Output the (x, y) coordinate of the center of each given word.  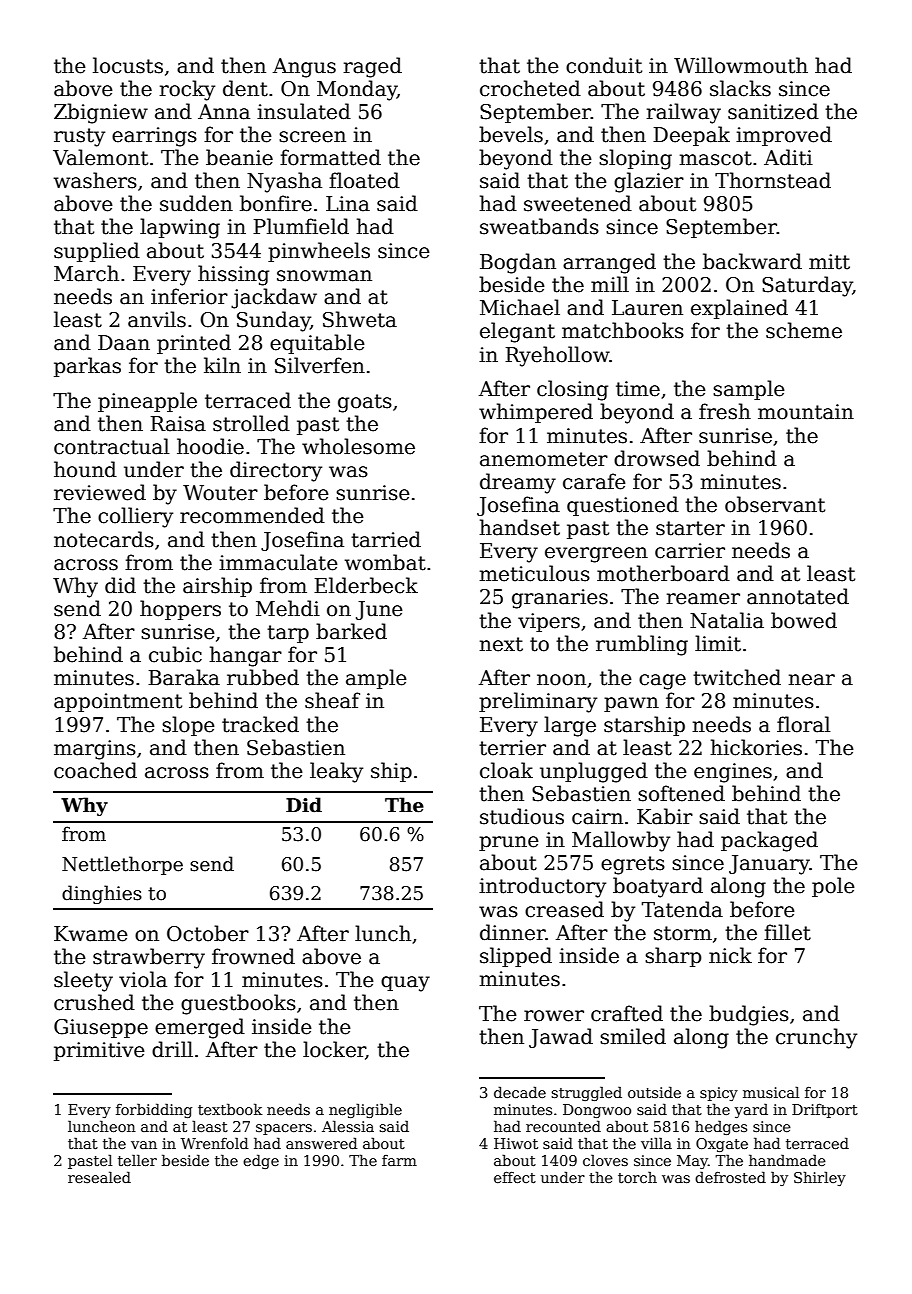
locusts (128, 65)
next (501, 644)
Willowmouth (741, 65)
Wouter (220, 493)
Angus (304, 68)
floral (803, 724)
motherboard (663, 573)
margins (95, 750)
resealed (99, 1177)
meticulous (534, 573)
